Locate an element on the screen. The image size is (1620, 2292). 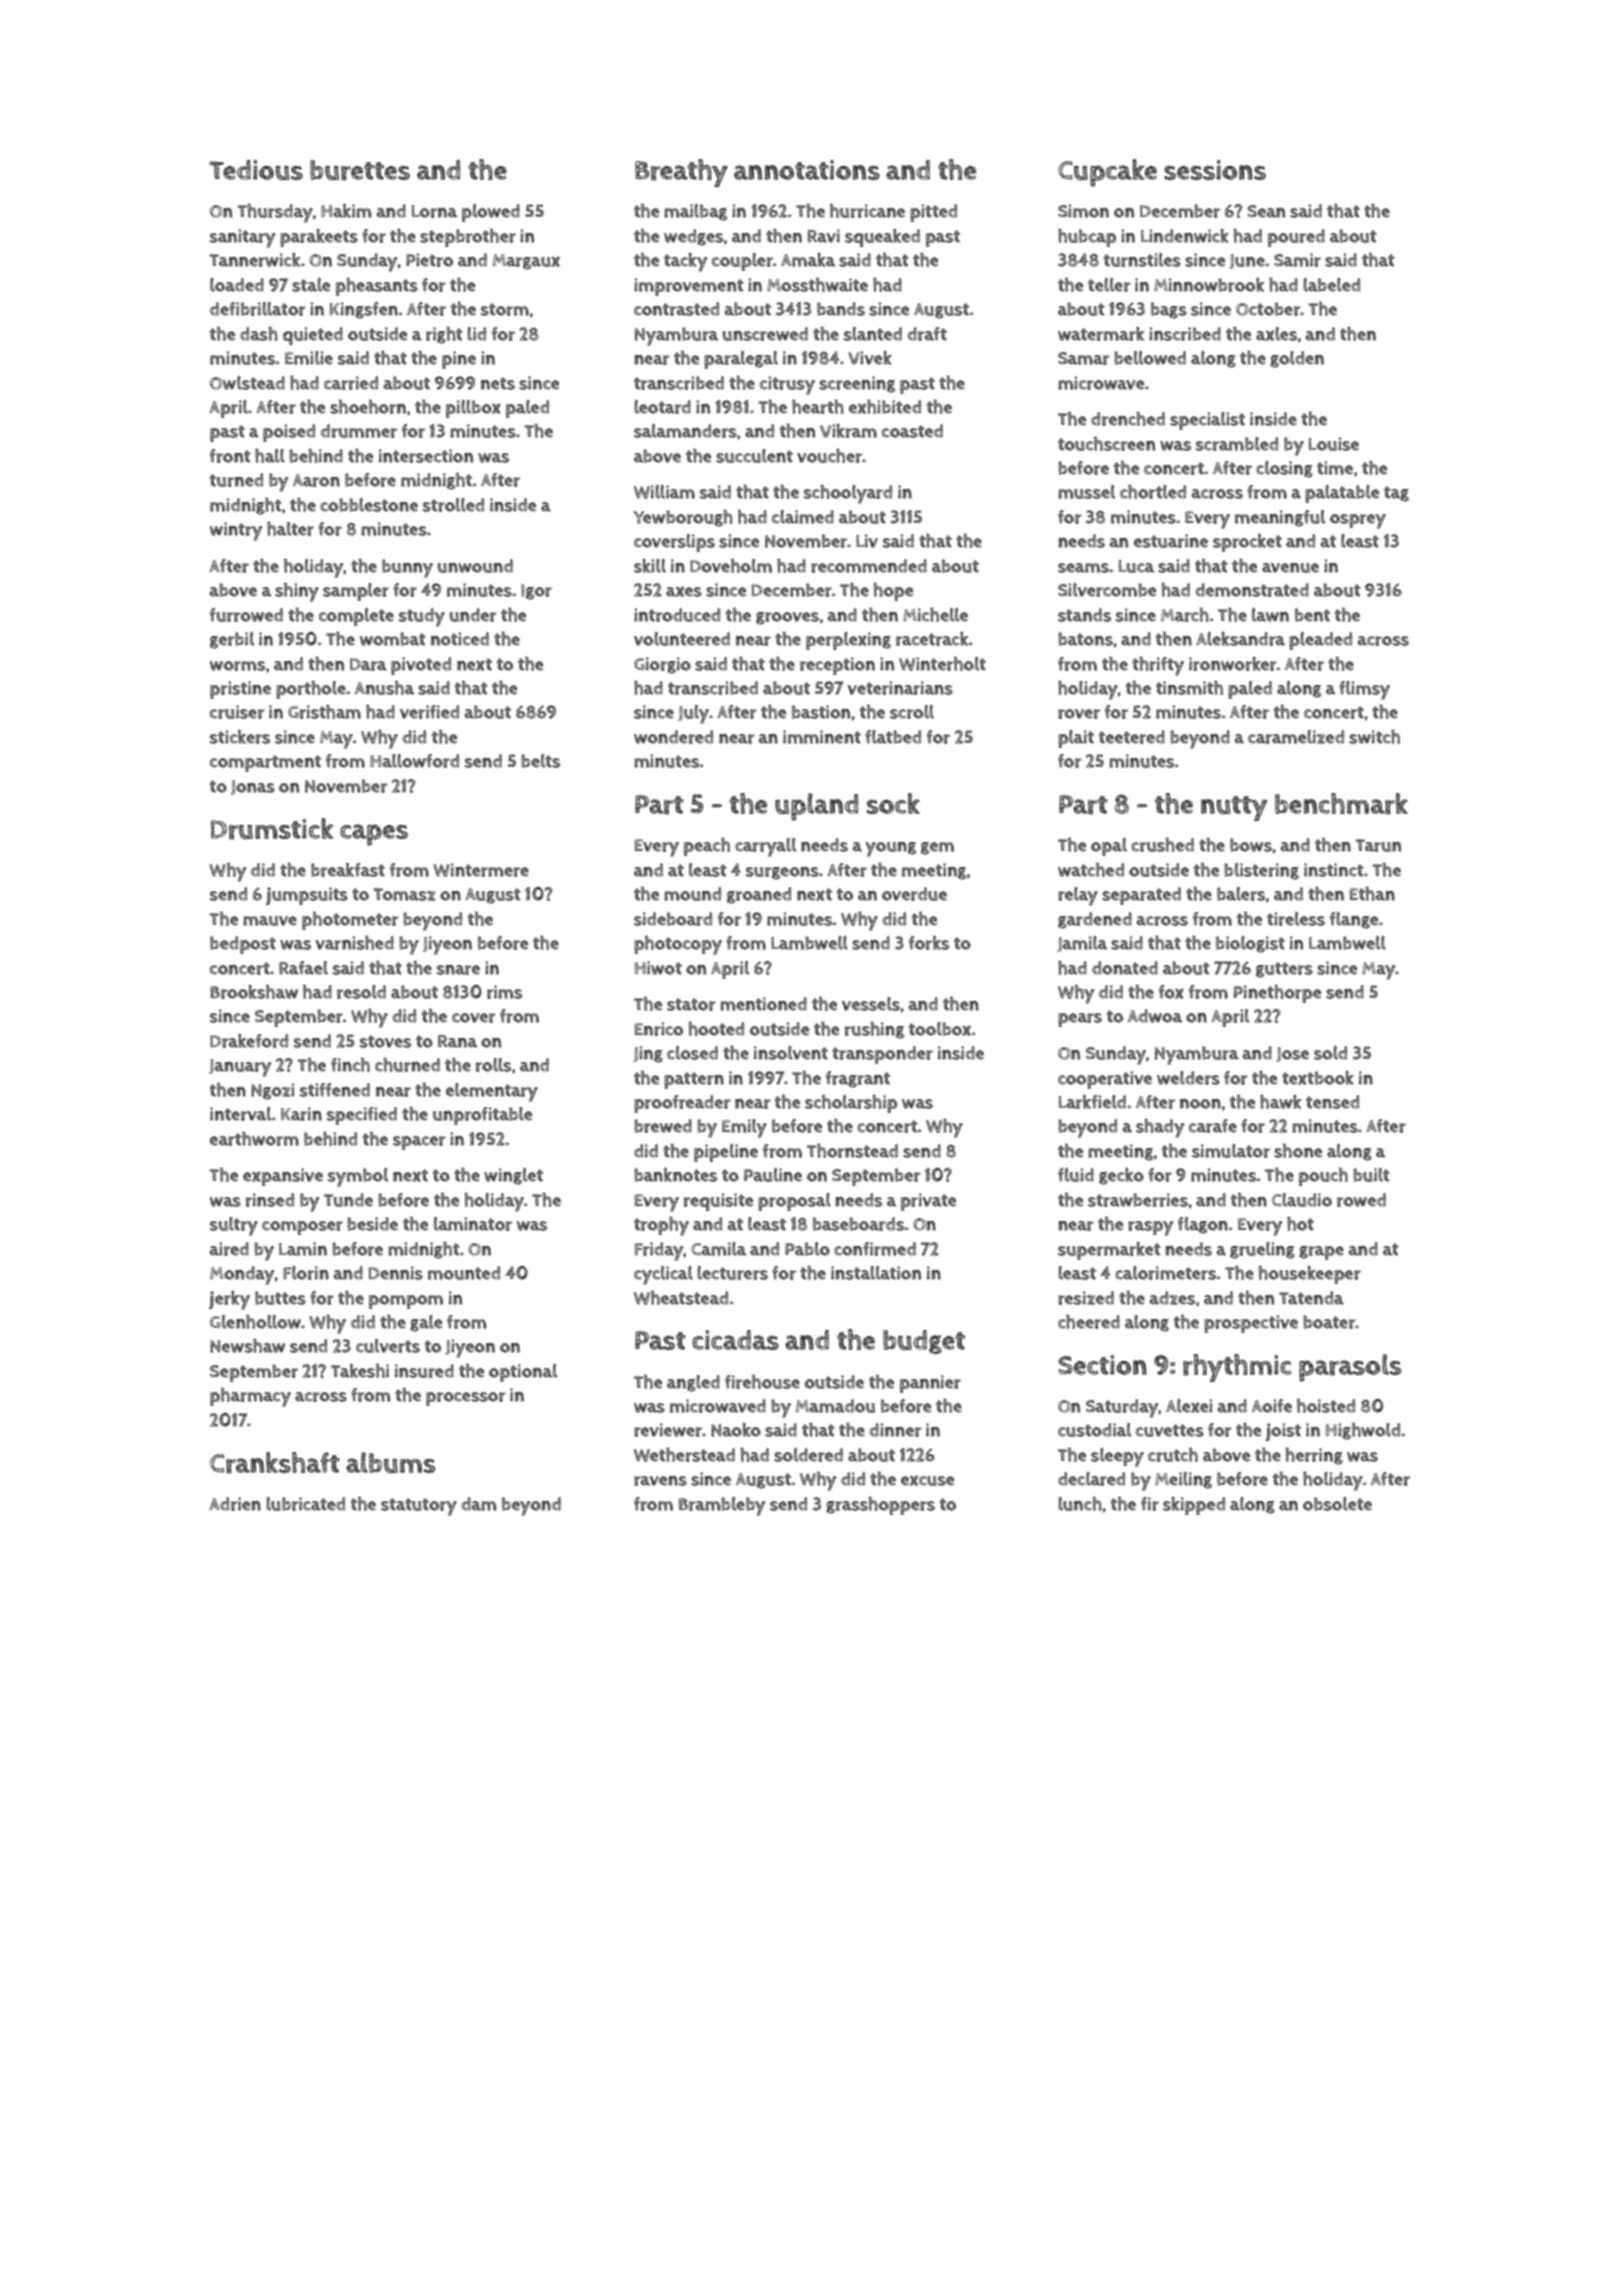
wondered is located at coordinates (673, 737).
